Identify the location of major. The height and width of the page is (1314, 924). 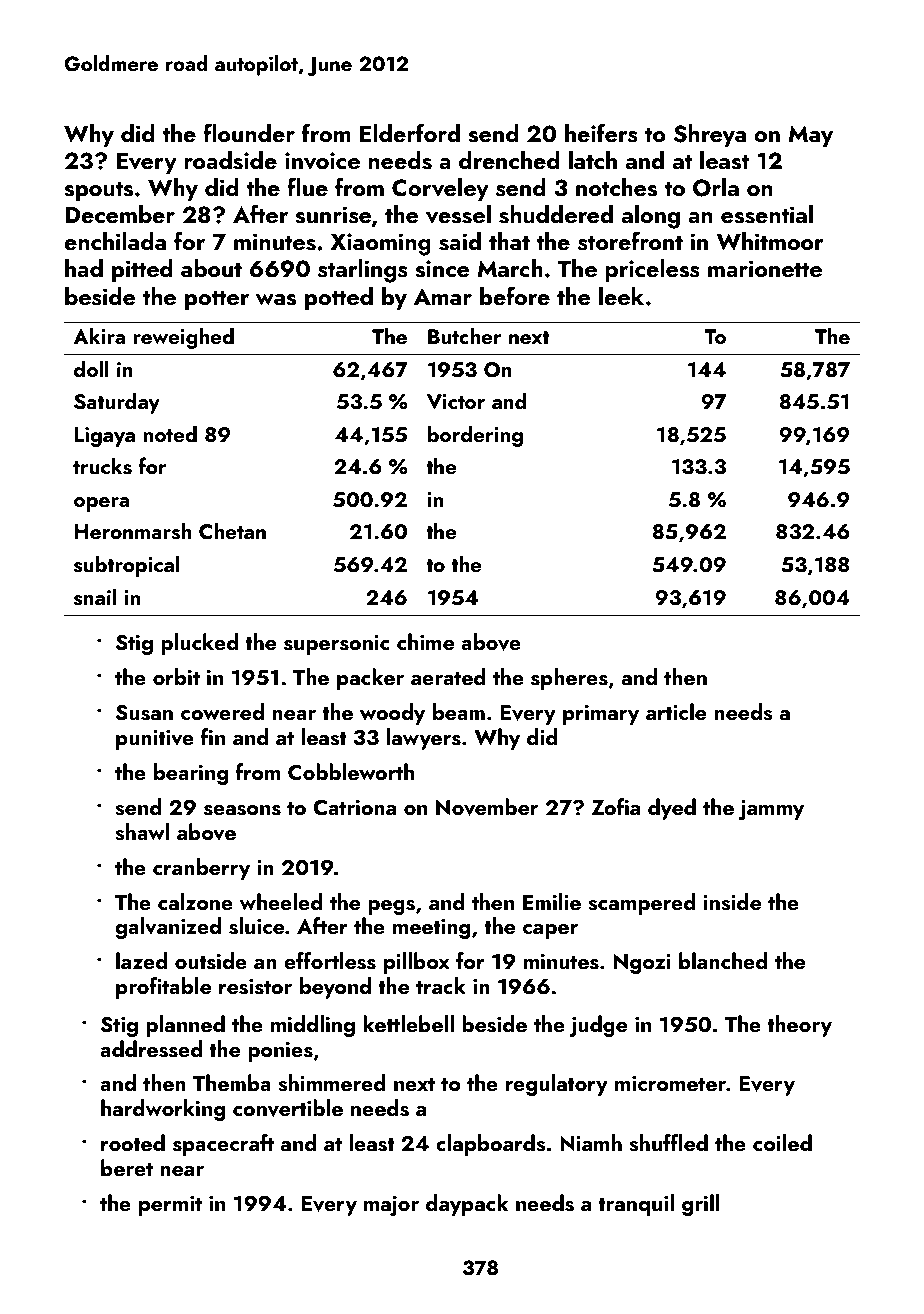
(391, 1206).
